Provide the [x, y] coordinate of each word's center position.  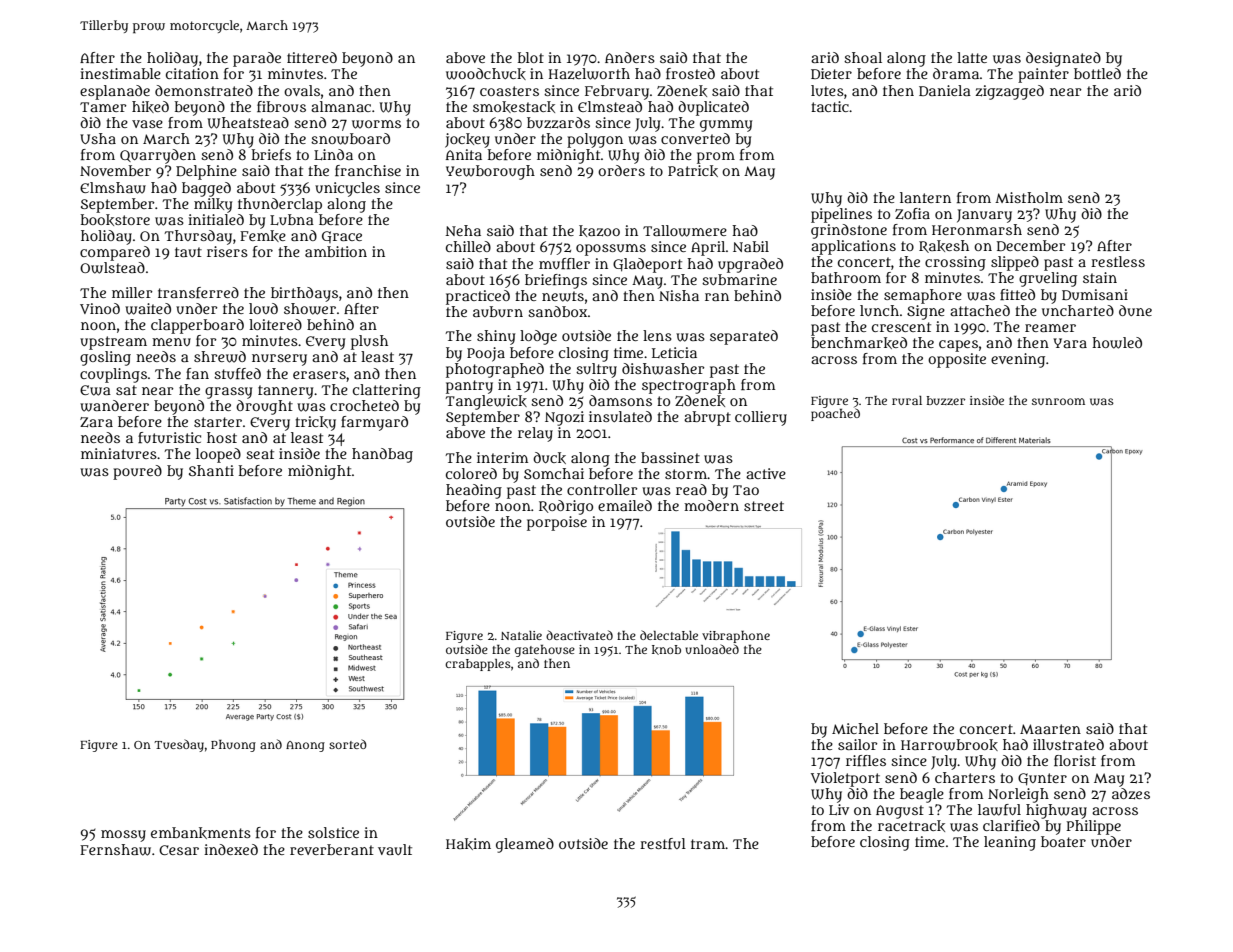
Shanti [211, 470]
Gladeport [647, 265]
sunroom [1058, 401]
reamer [1050, 328]
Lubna [292, 219]
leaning [1010, 843]
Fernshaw [115, 850]
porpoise [557, 523]
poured [137, 472]
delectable [669, 635]
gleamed [525, 845]
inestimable [120, 73]
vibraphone [736, 637]
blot [531, 57]
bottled [1097, 73]
